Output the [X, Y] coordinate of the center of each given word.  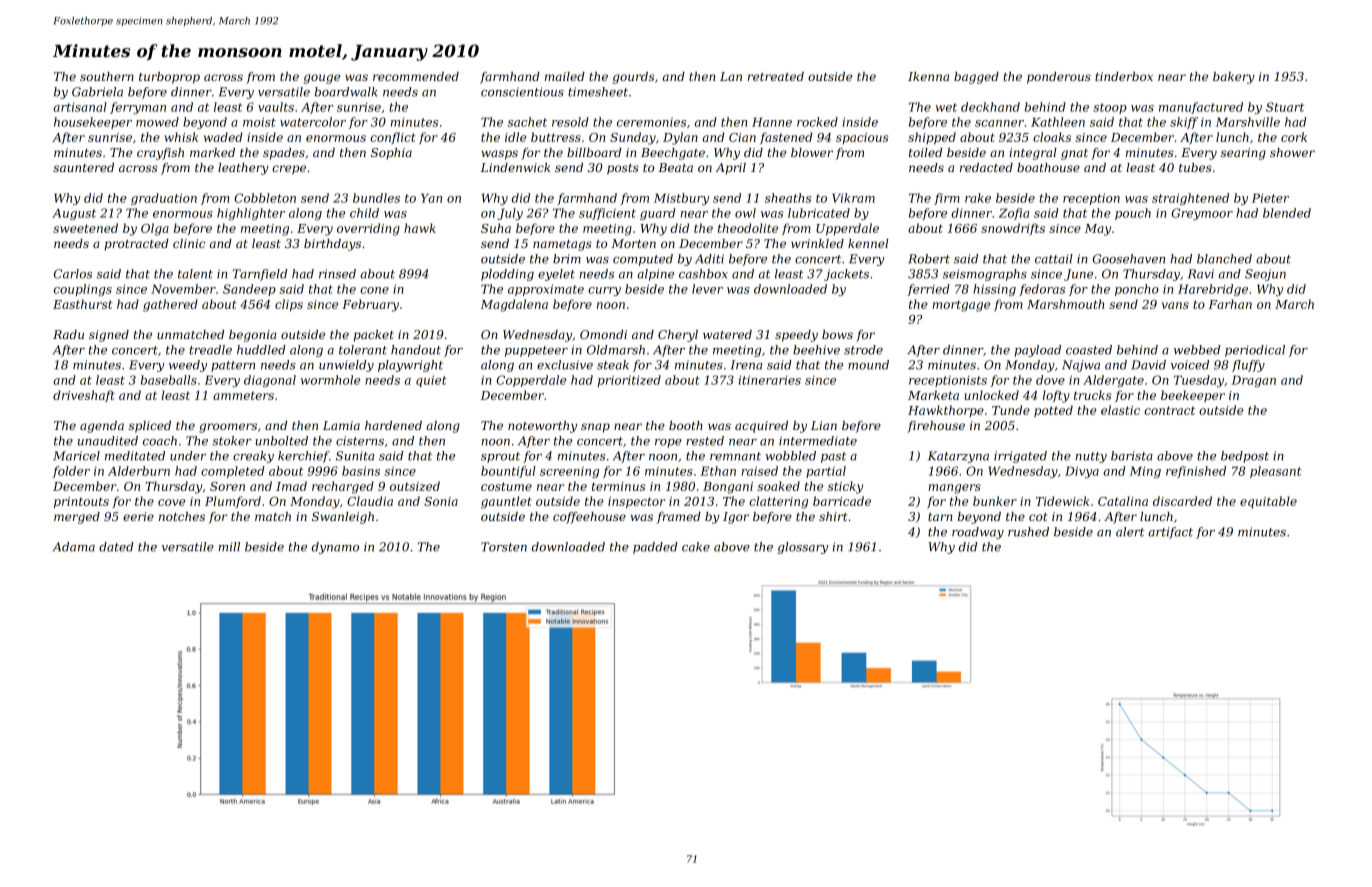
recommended [416, 76]
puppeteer [536, 351]
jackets [846, 275]
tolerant [363, 350]
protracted [136, 245]
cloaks [1052, 137]
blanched [1224, 259]
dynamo [335, 548]
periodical [1255, 351]
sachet [527, 122]
